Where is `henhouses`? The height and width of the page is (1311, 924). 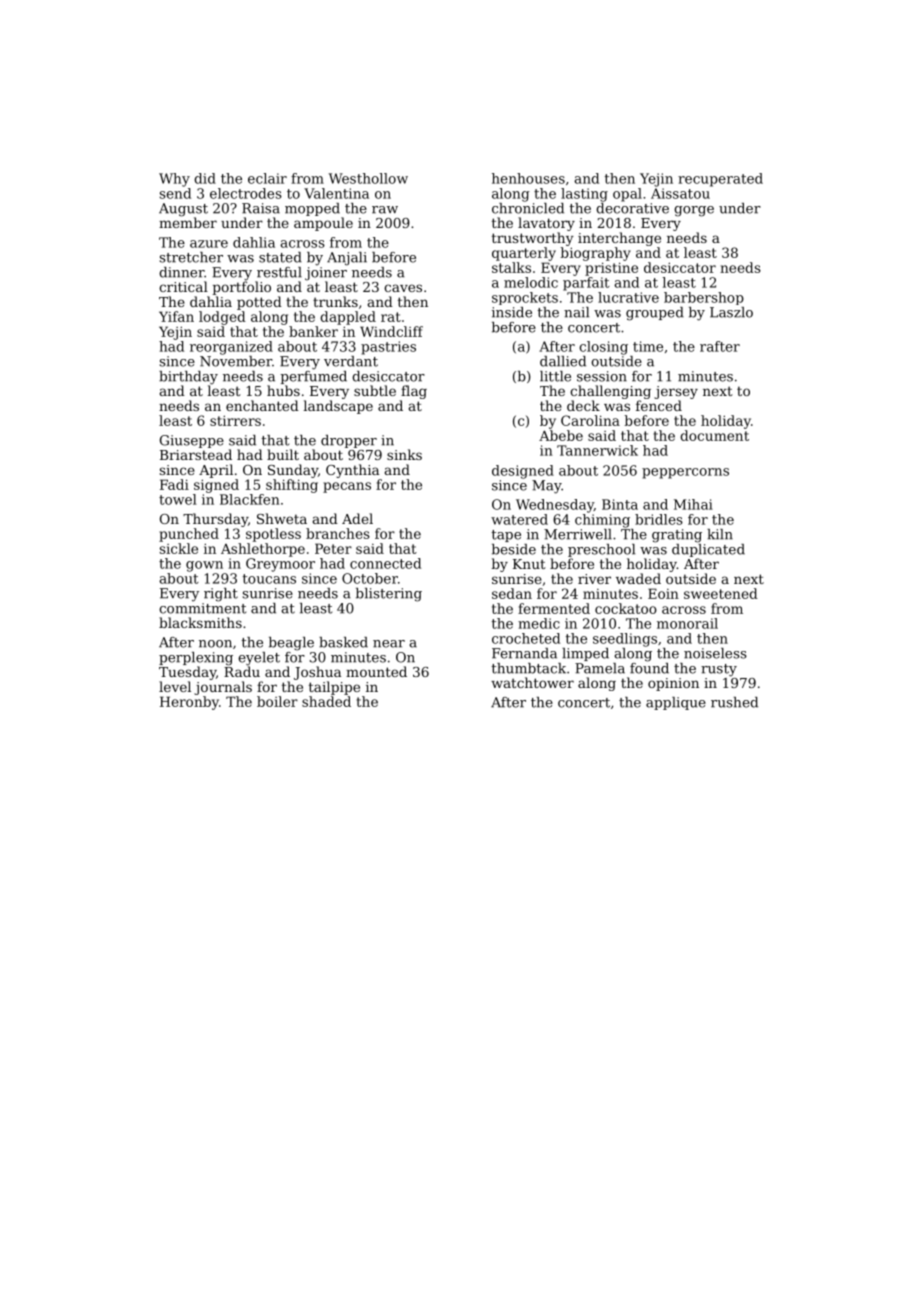 henhouses is located at coordinates (528, 178).
